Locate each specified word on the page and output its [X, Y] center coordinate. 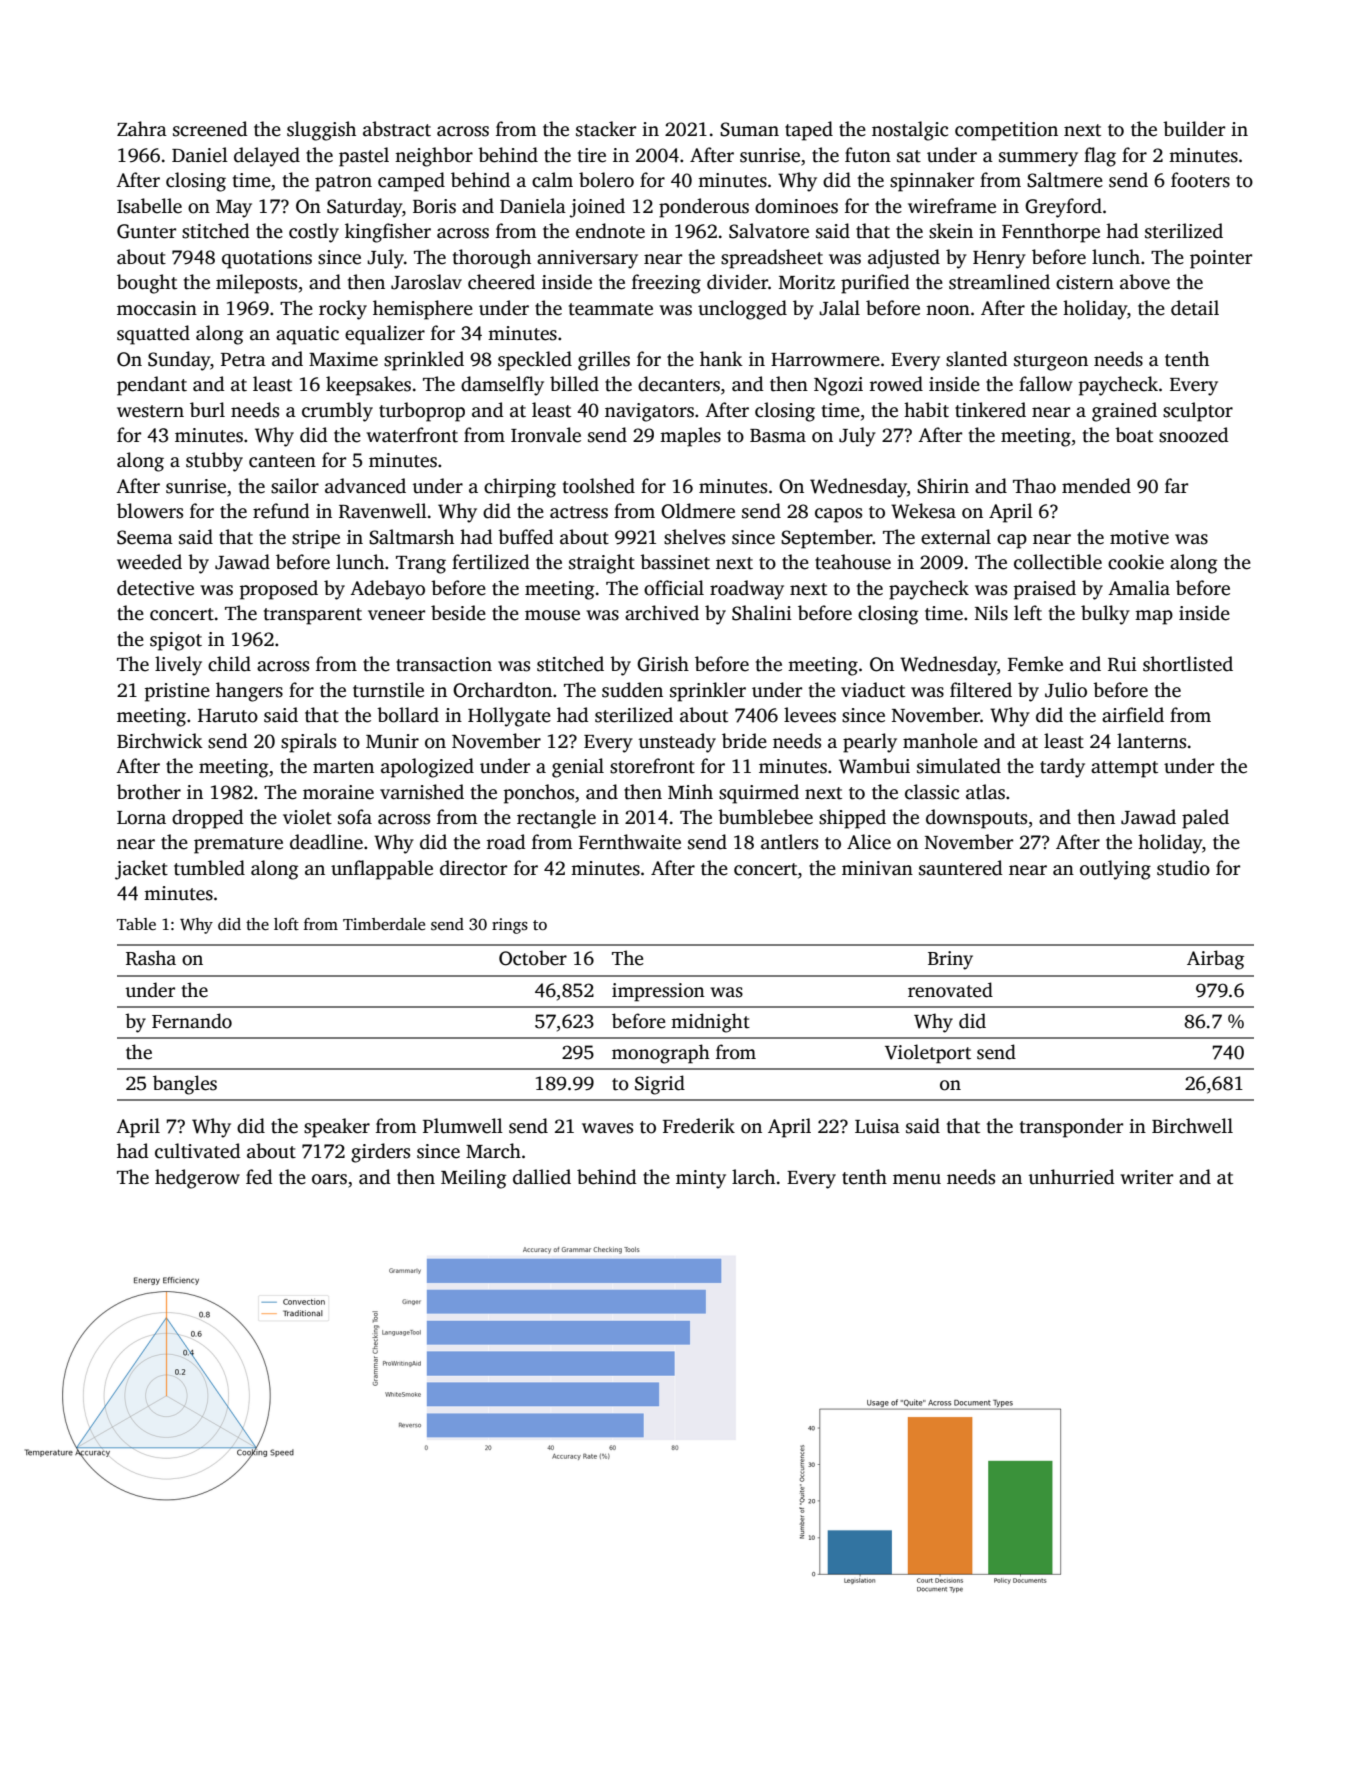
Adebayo [387, 590]
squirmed [759, 794]
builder [1194, 129]
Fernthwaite [630, 842]
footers [1200, 180]
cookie [1136, 562]
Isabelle [149, 206]
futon [868, 155]
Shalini [762, 613]
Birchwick [160, 741]
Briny [950, 960]
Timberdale [384, 924]
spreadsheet [772, 259]
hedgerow [197, 1179]
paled [1205, 819]
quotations [267, 259]
